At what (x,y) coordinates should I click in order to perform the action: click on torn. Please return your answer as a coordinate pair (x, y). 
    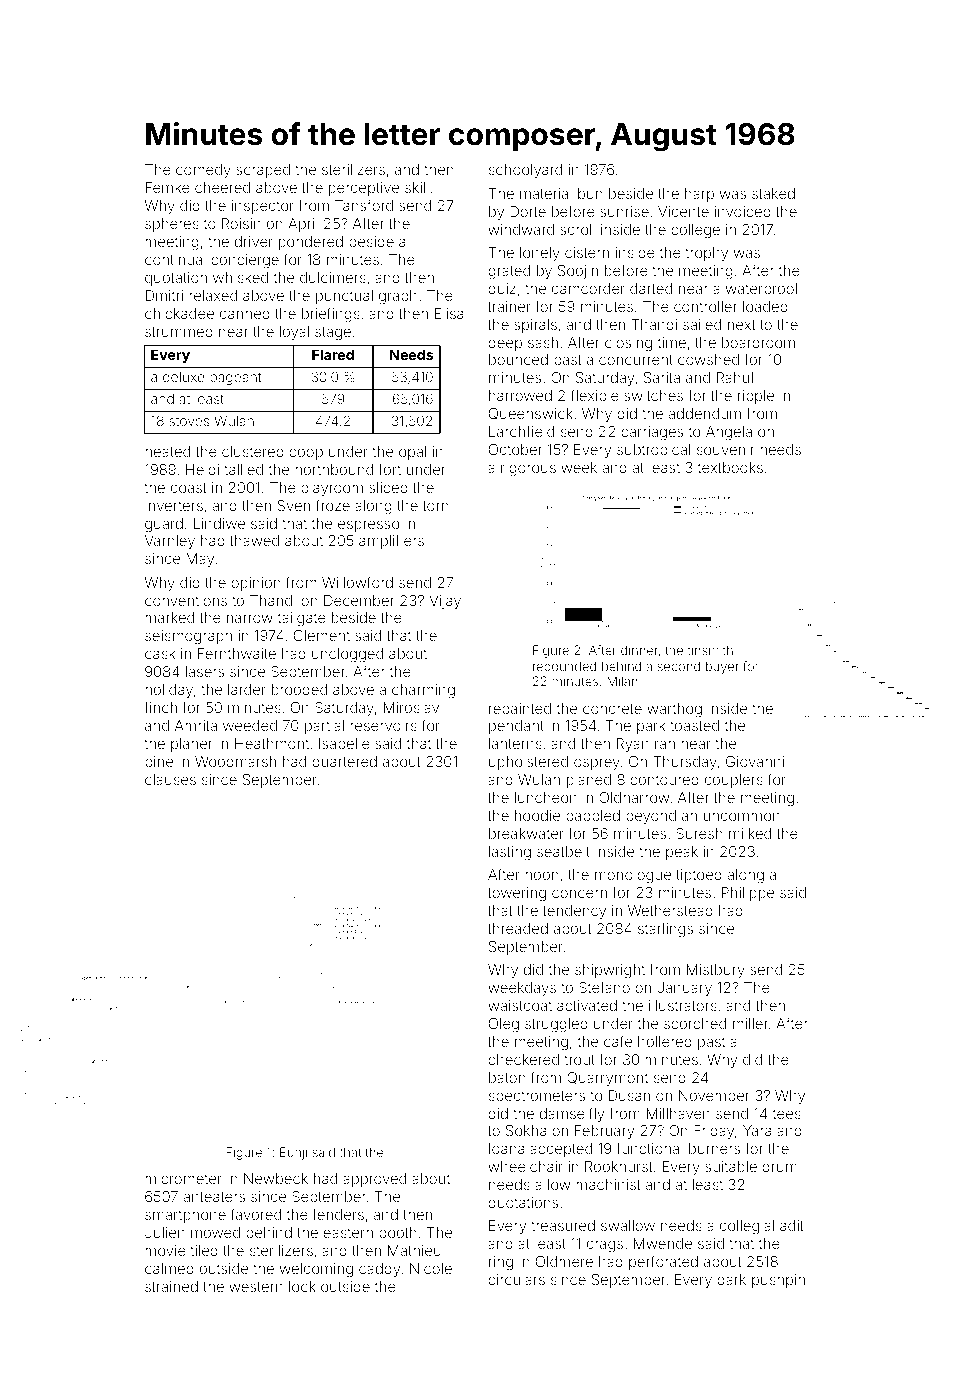
    Looking at the image, I should click on (435, 506).
